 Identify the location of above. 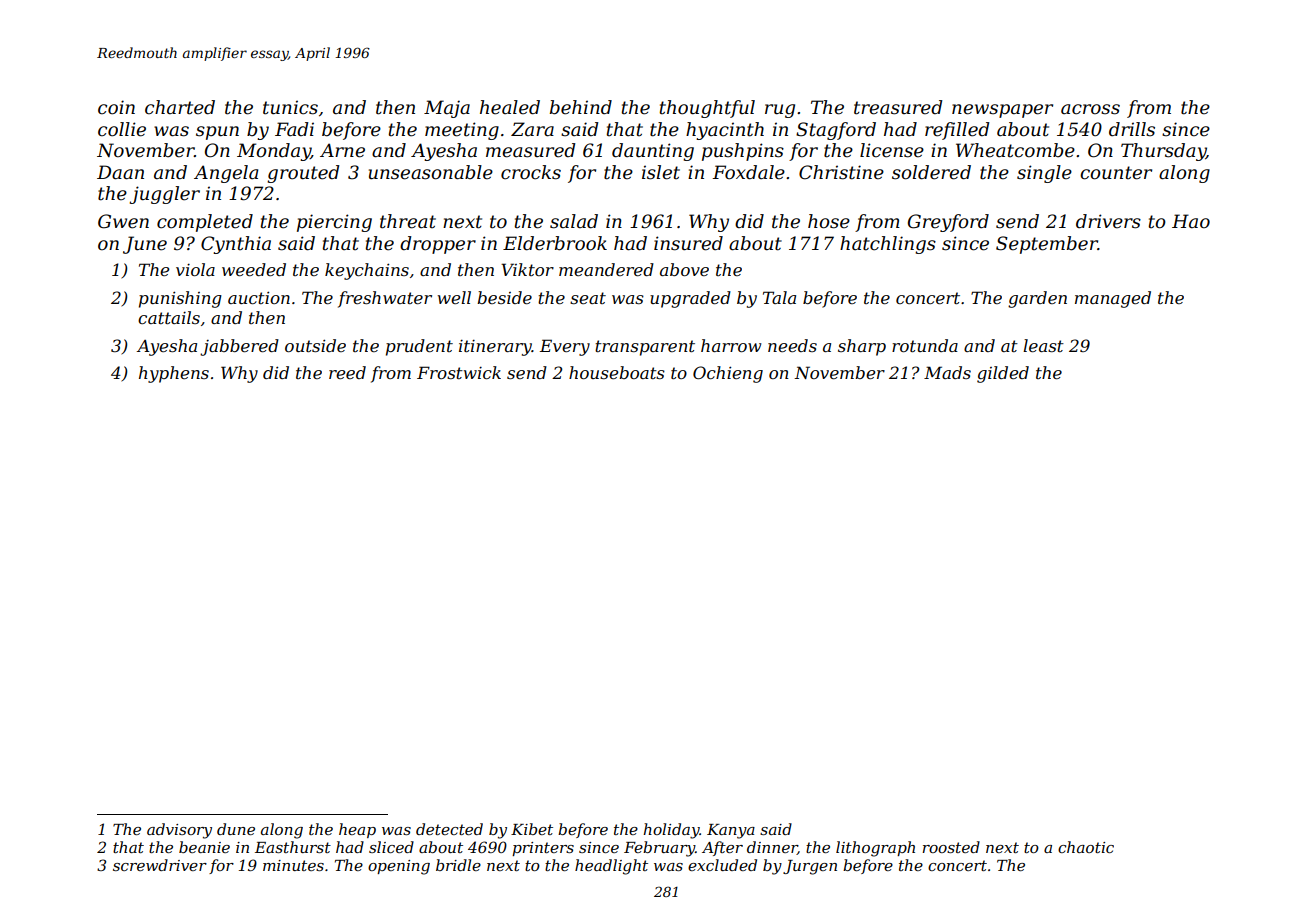
(684, 269).
